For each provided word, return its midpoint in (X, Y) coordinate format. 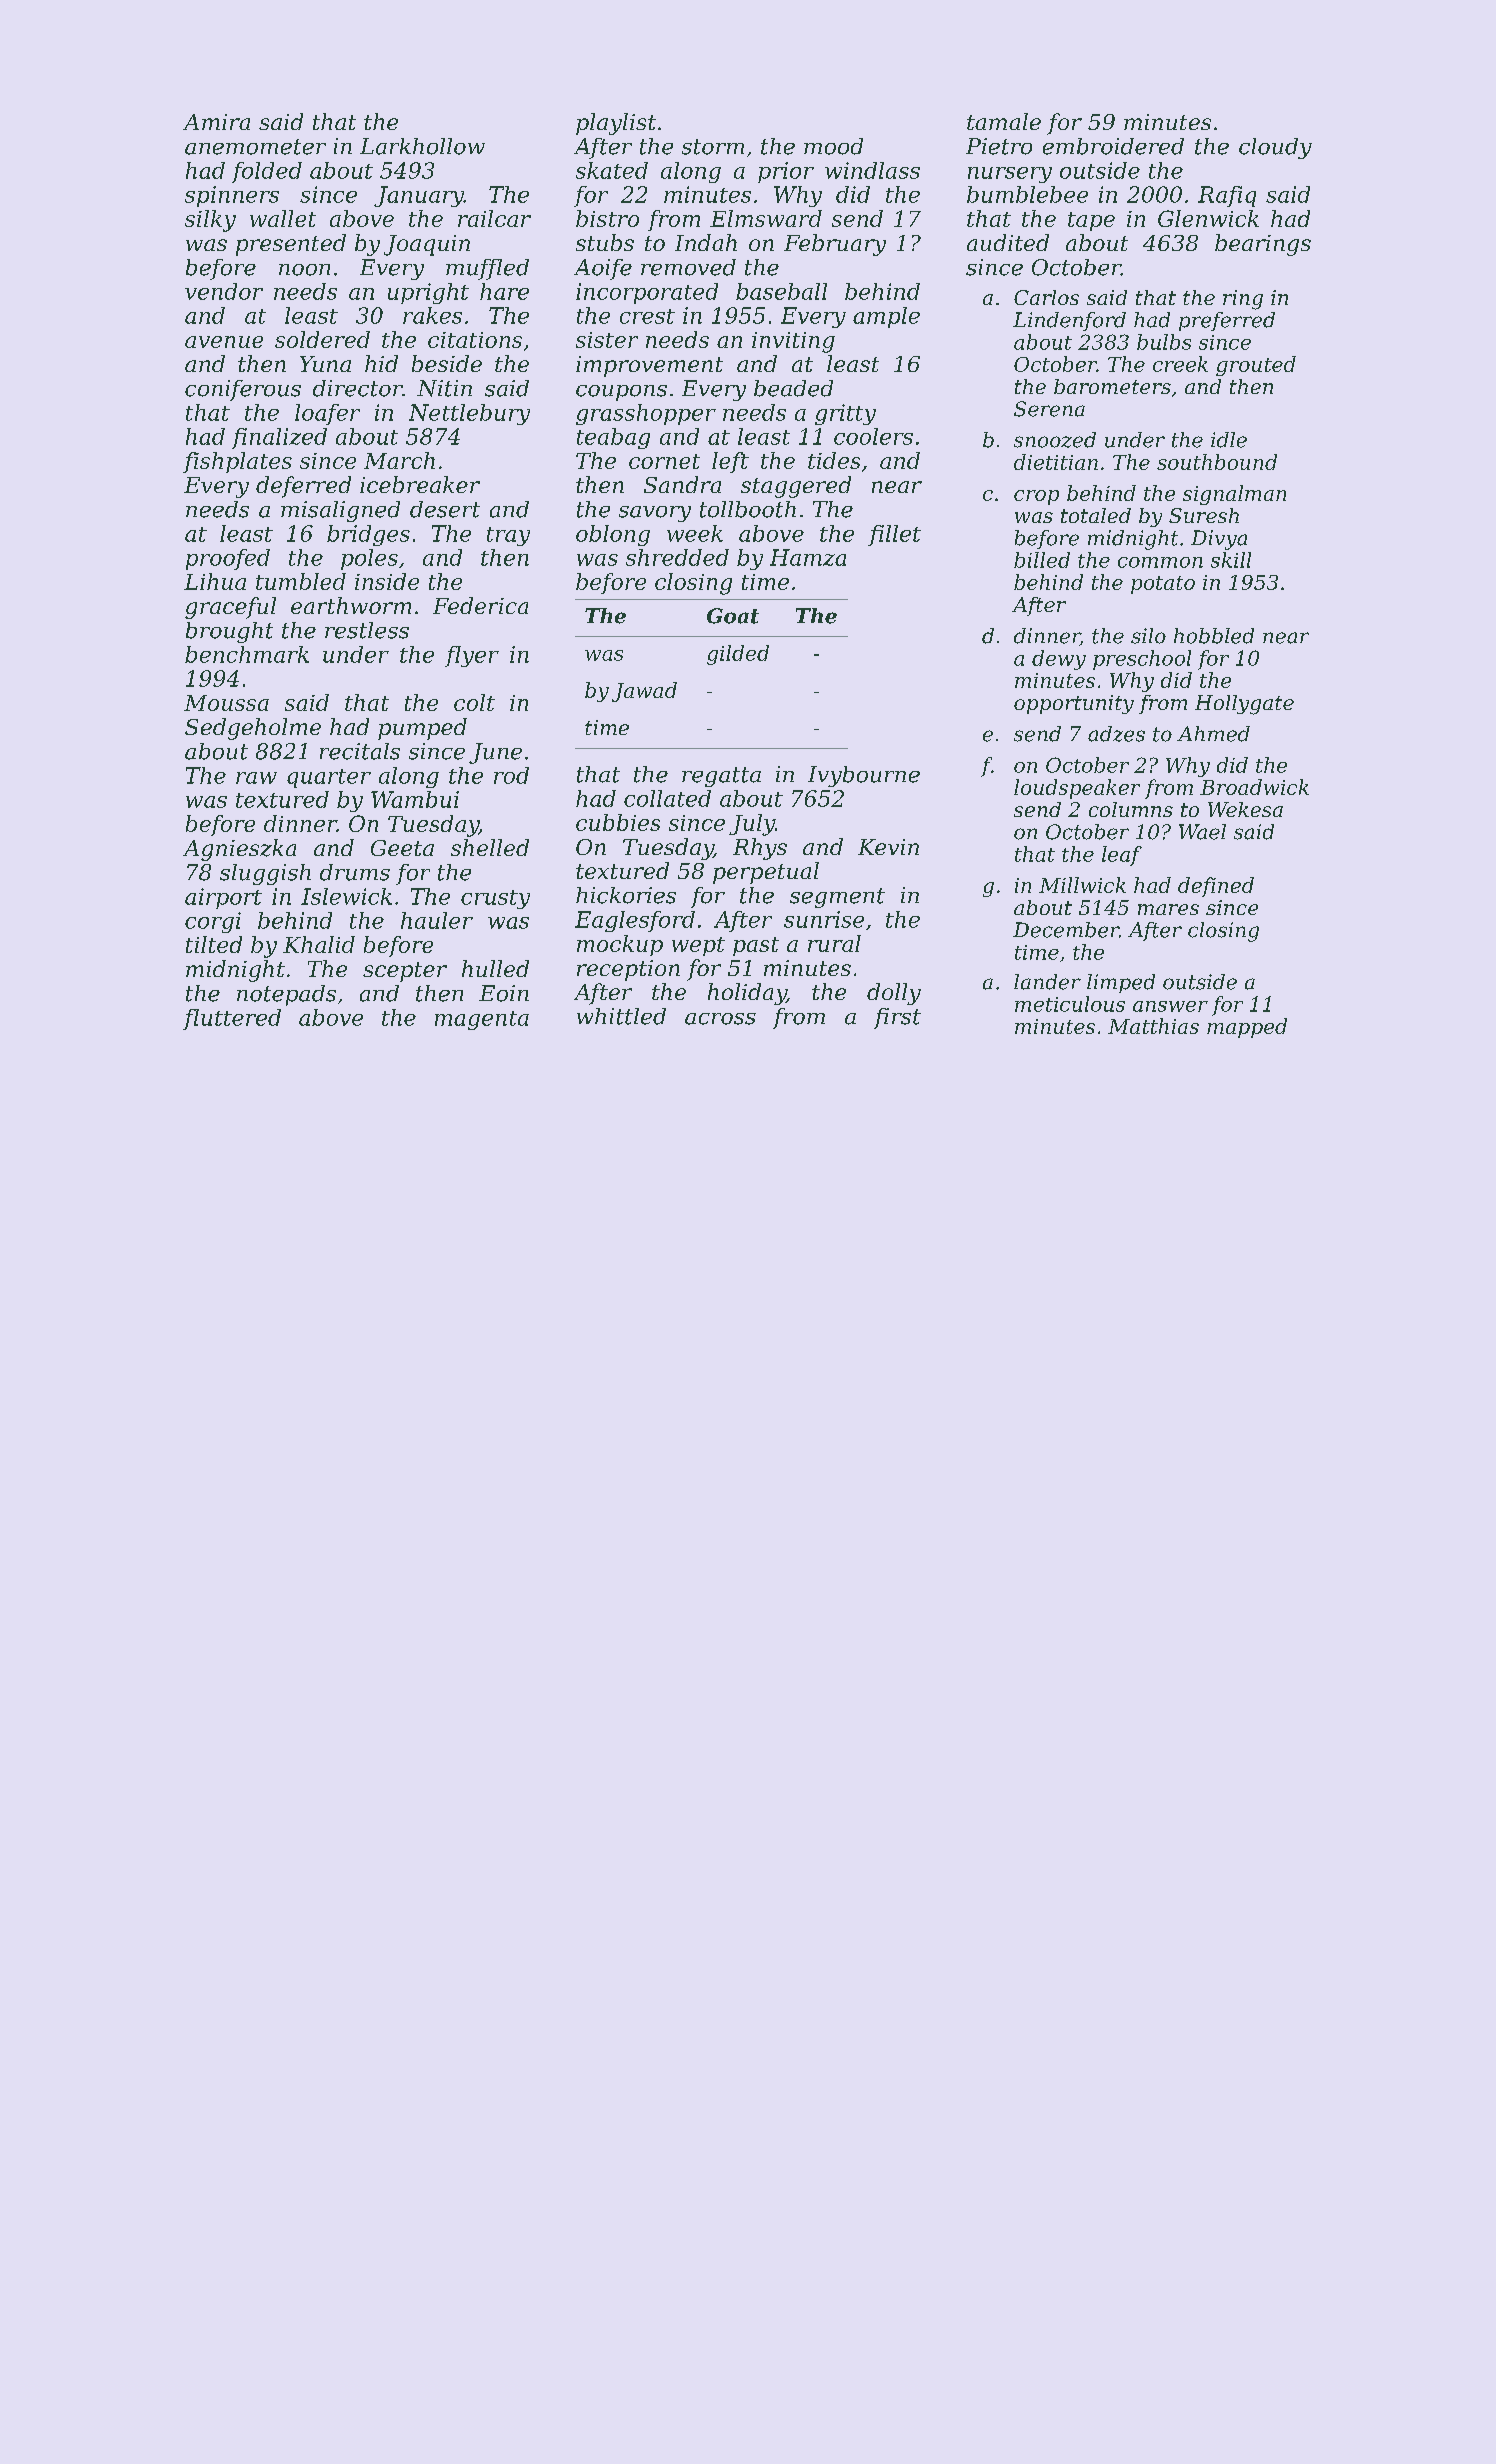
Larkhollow (422, 146)
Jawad (644, 692)
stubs (605, 242)
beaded (793, 388)
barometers (1112, 386)
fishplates (237, 462)
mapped (1247, 1028)
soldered (322, 339)
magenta (482, 1020)
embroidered (1113, 146)
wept (698, 946)
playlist (616, 124)
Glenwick (1208, 218)
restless (367, 630)
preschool (1142, 660)
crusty (495, 899)
